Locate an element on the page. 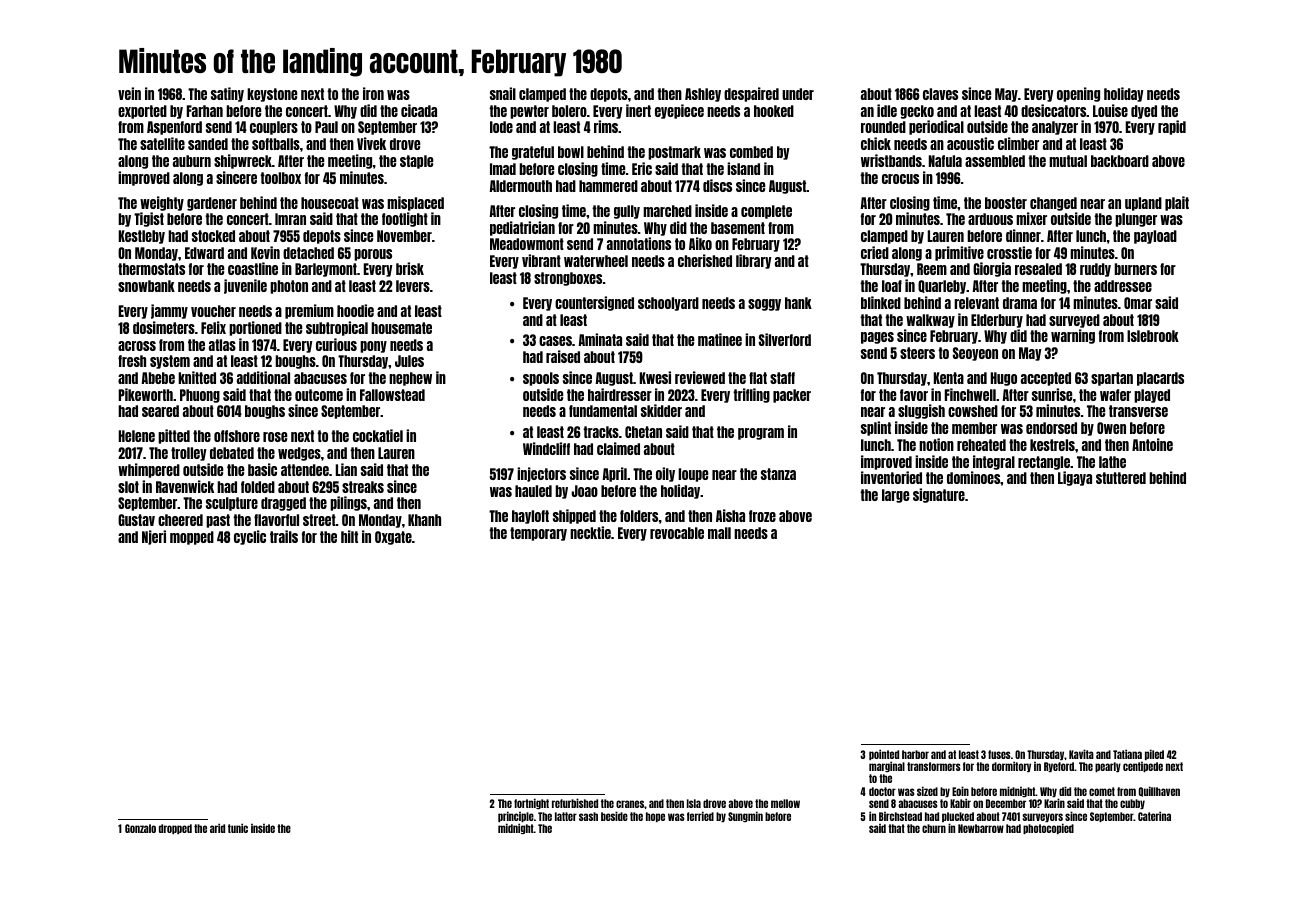 Image resolution: width=1308 pixels, height=924 pixels. piled is located at coordinates (1154, 754).
